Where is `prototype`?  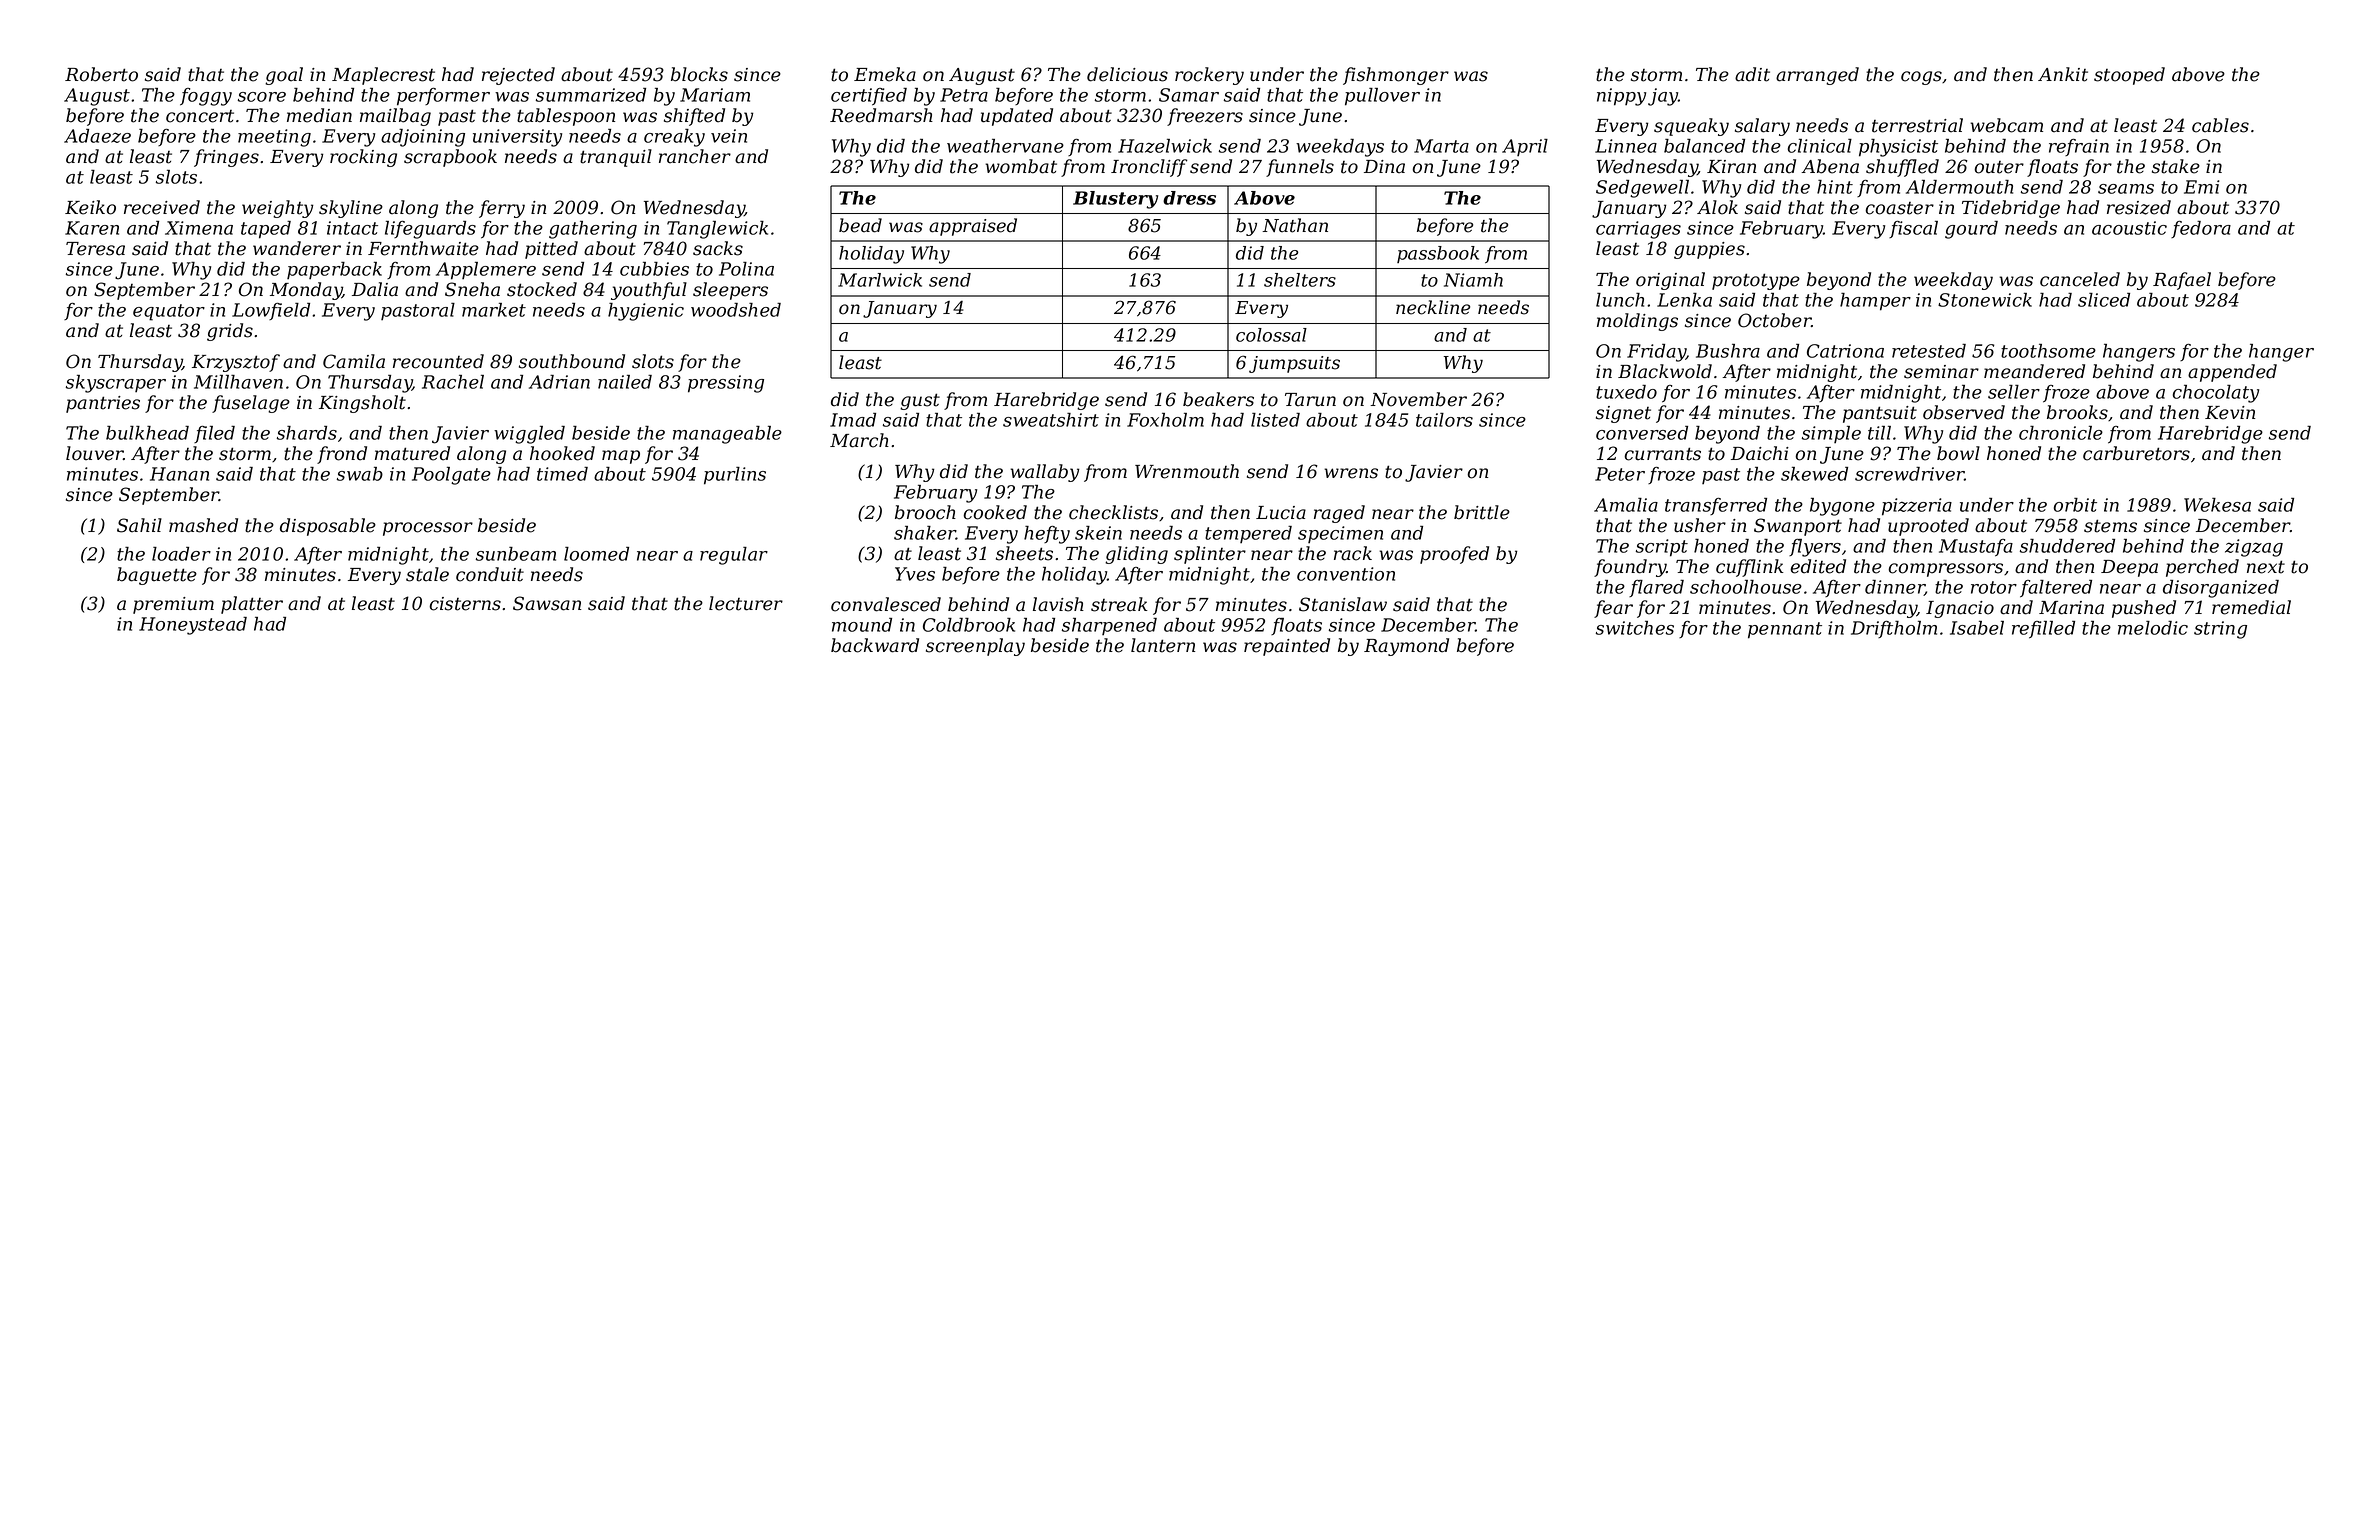 prototype is located at coordinates (1756, 281).
